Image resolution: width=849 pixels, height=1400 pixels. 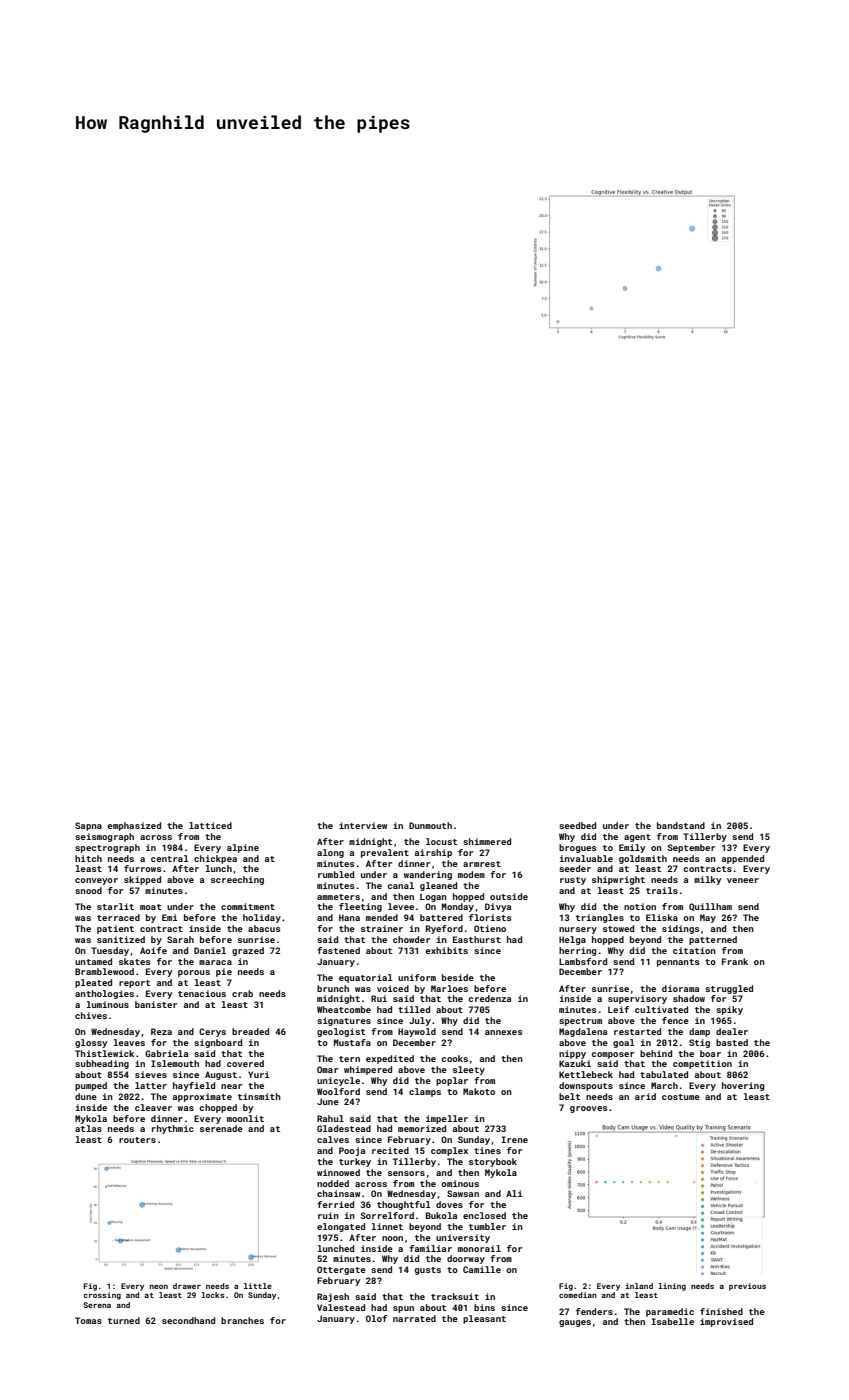 What do you see at coordinates (338, 897) in the document?
I see `ammeters` at bounding box center [338, 897].
